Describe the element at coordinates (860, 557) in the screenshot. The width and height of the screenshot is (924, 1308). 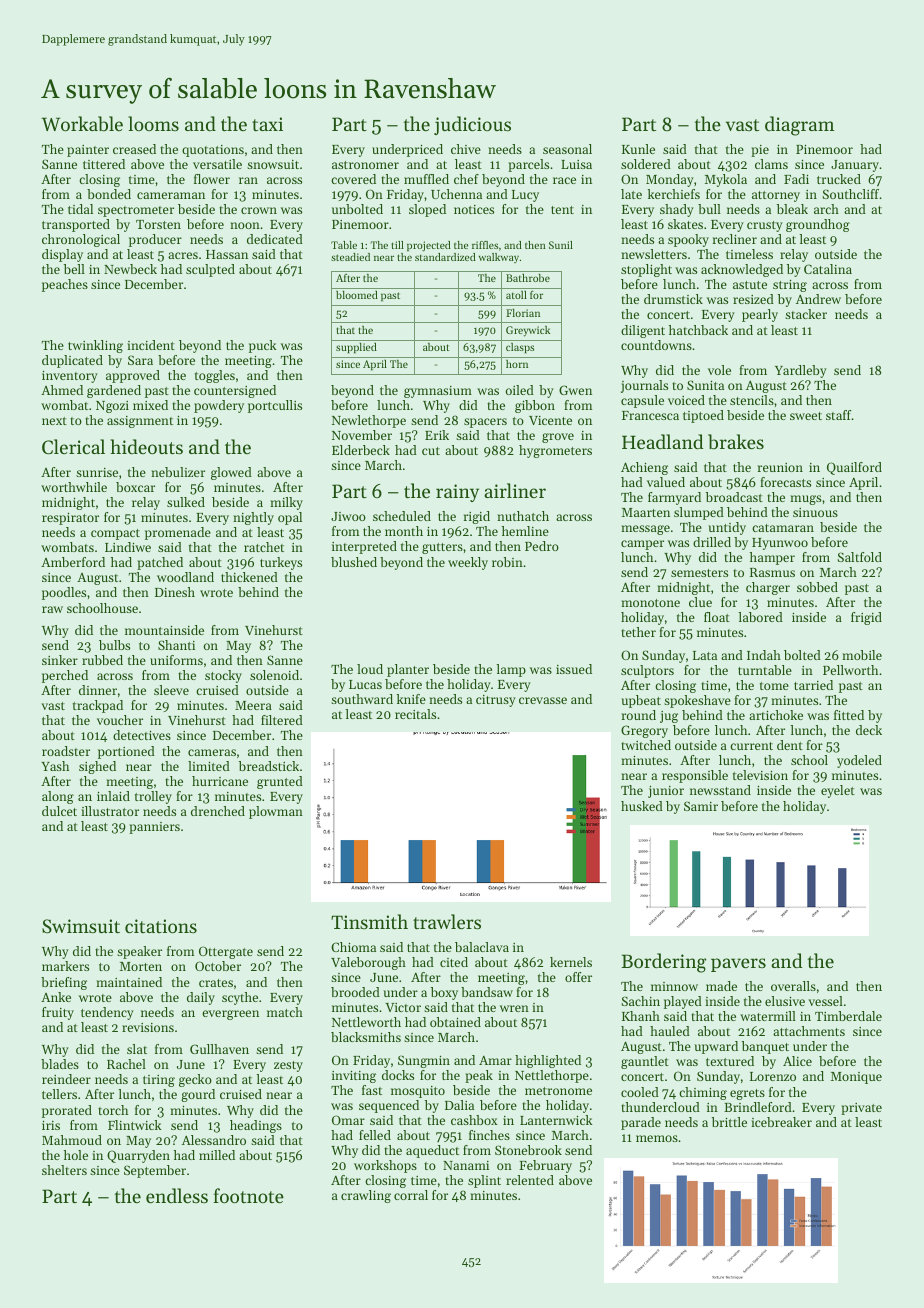
I see `Saltfold` at that location.
